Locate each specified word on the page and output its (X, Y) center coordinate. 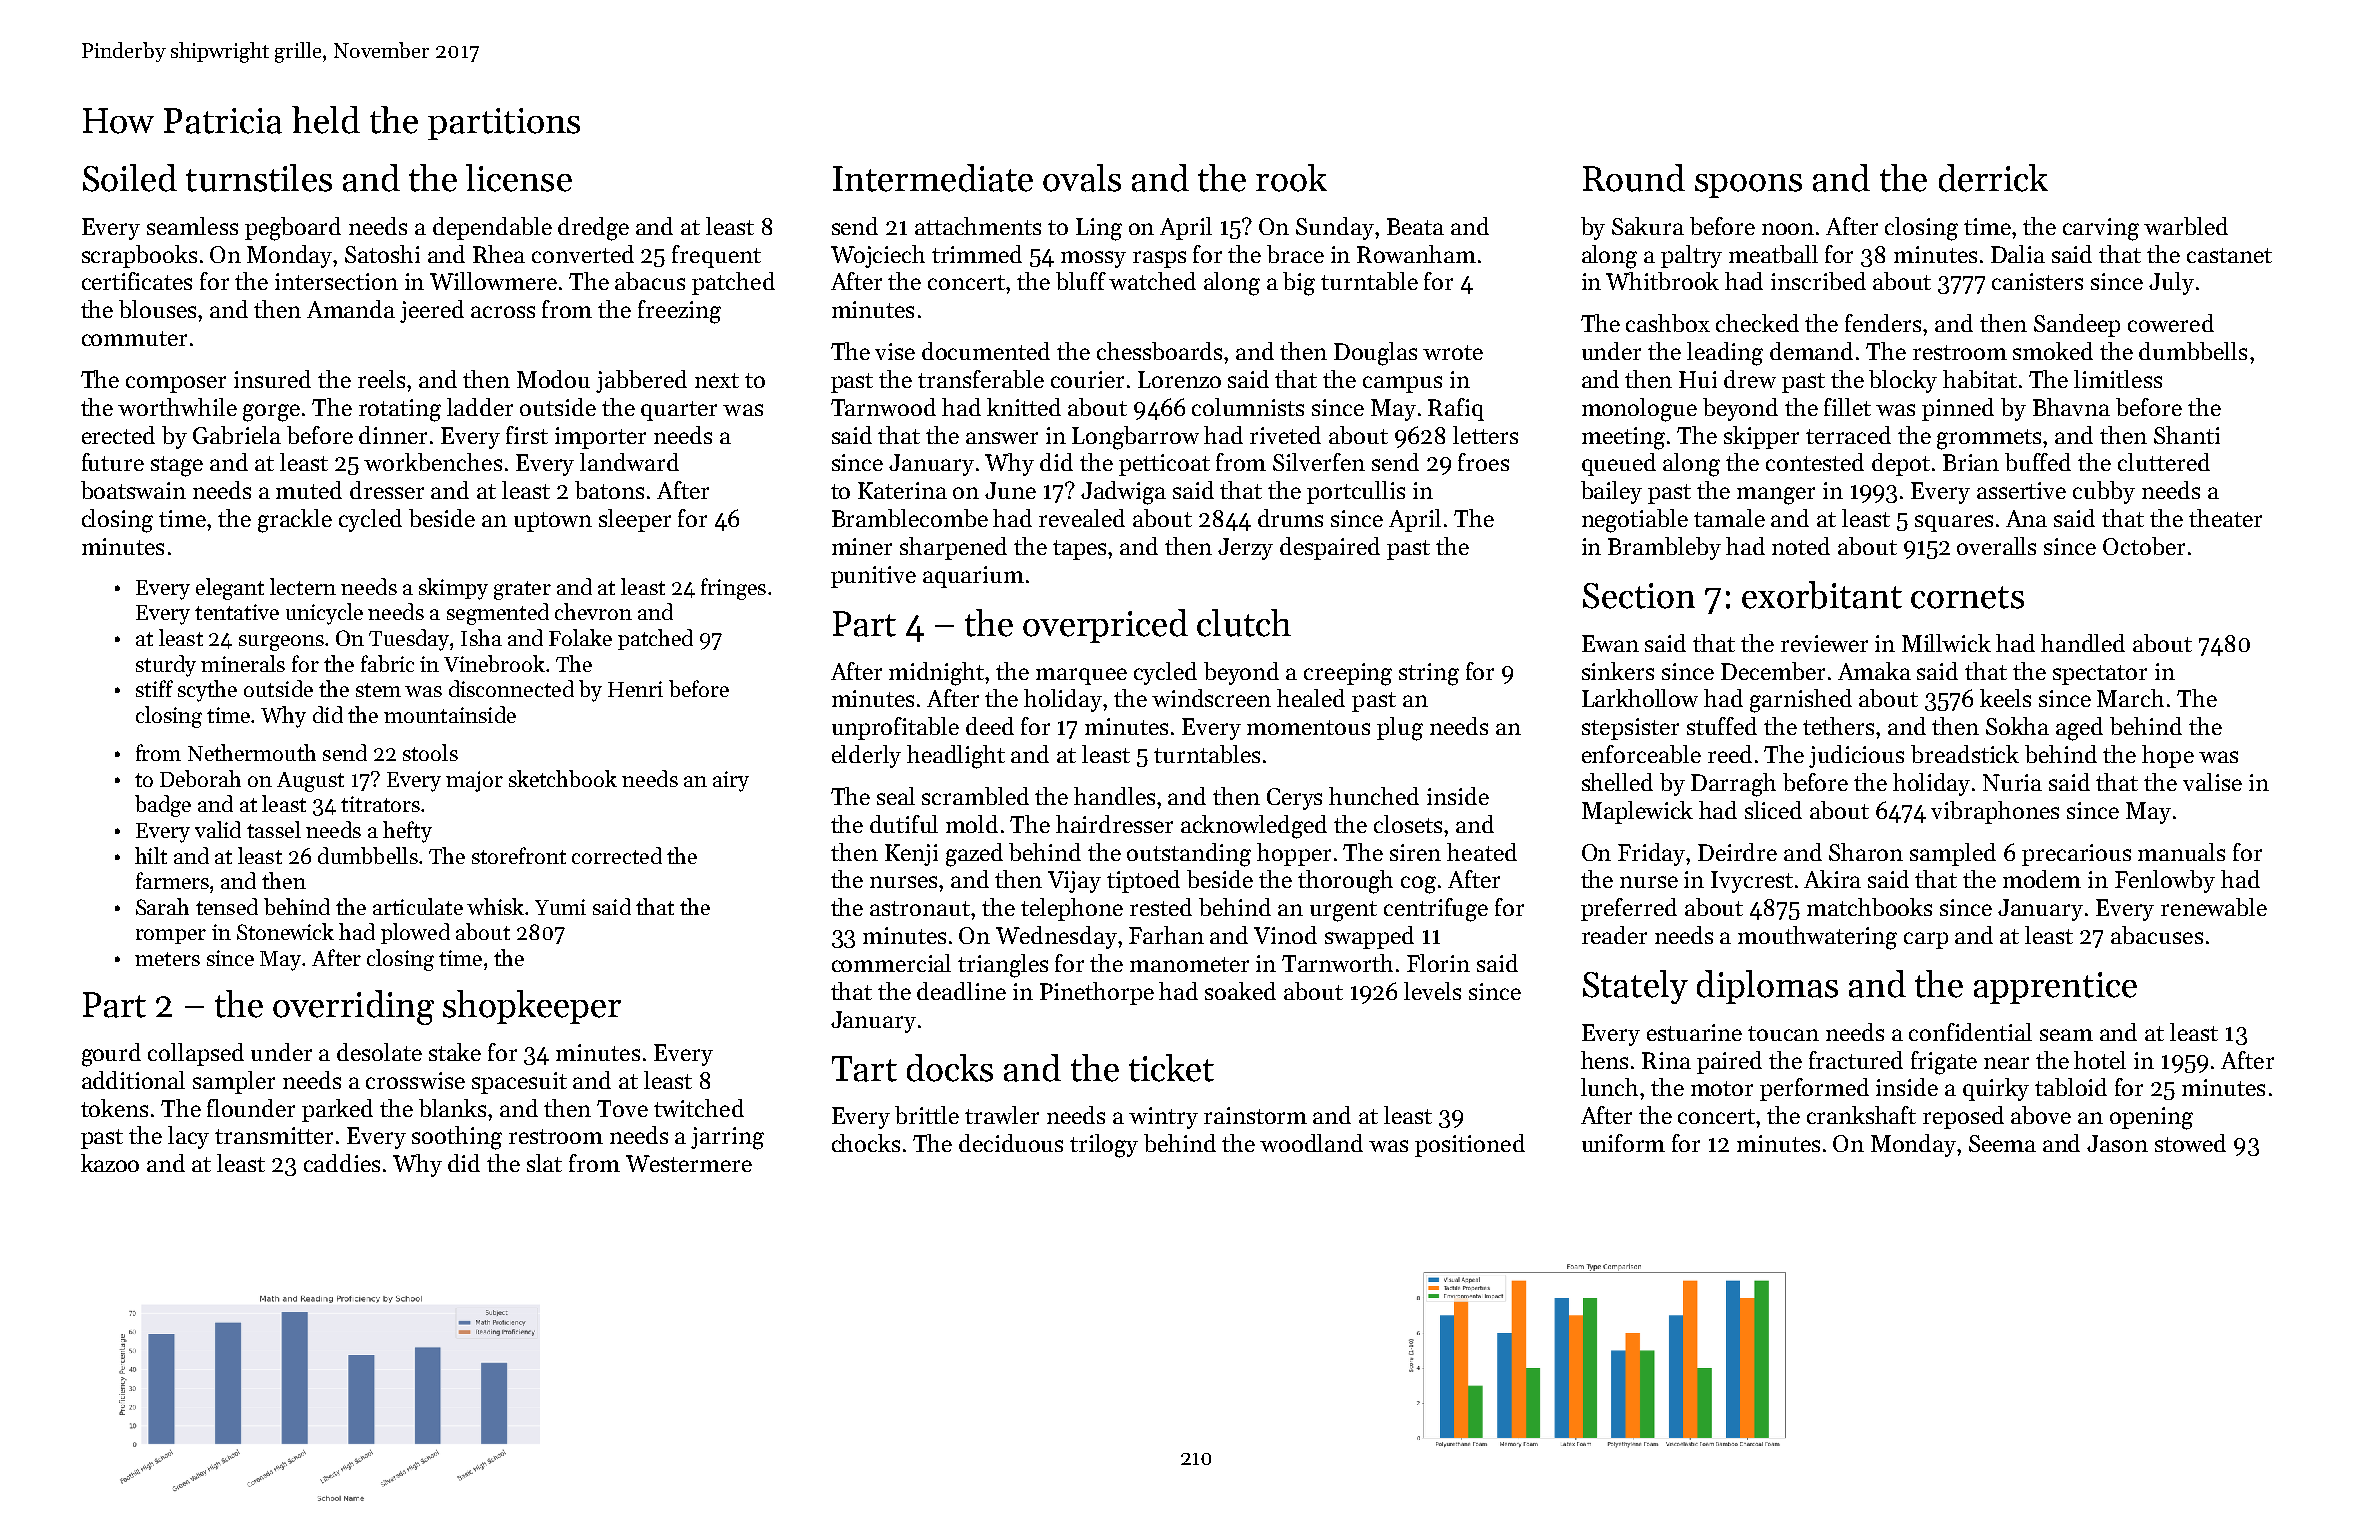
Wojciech (878, 256)
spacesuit (519, 1083)
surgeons (281, 643)
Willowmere (493, 281)
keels (2005, 698)
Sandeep (2077, 325)
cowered (2171, 323)
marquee (1081, 676)
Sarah (162, 906)
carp (1926, 940)
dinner (393, 435)
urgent (1343, 911)
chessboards (1159, 351)
